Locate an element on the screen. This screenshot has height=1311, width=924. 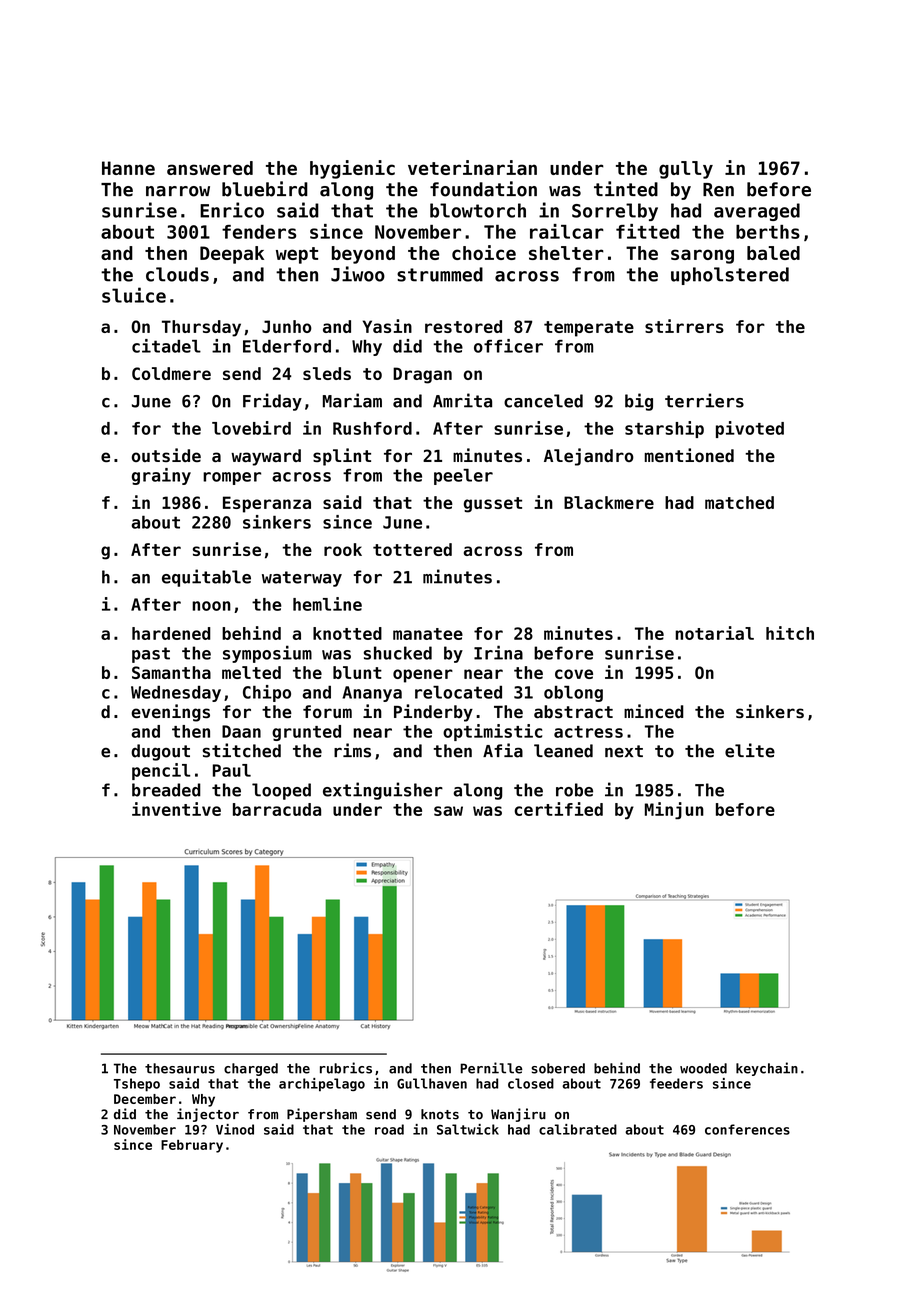
past is located at coordinates (151, 655).
